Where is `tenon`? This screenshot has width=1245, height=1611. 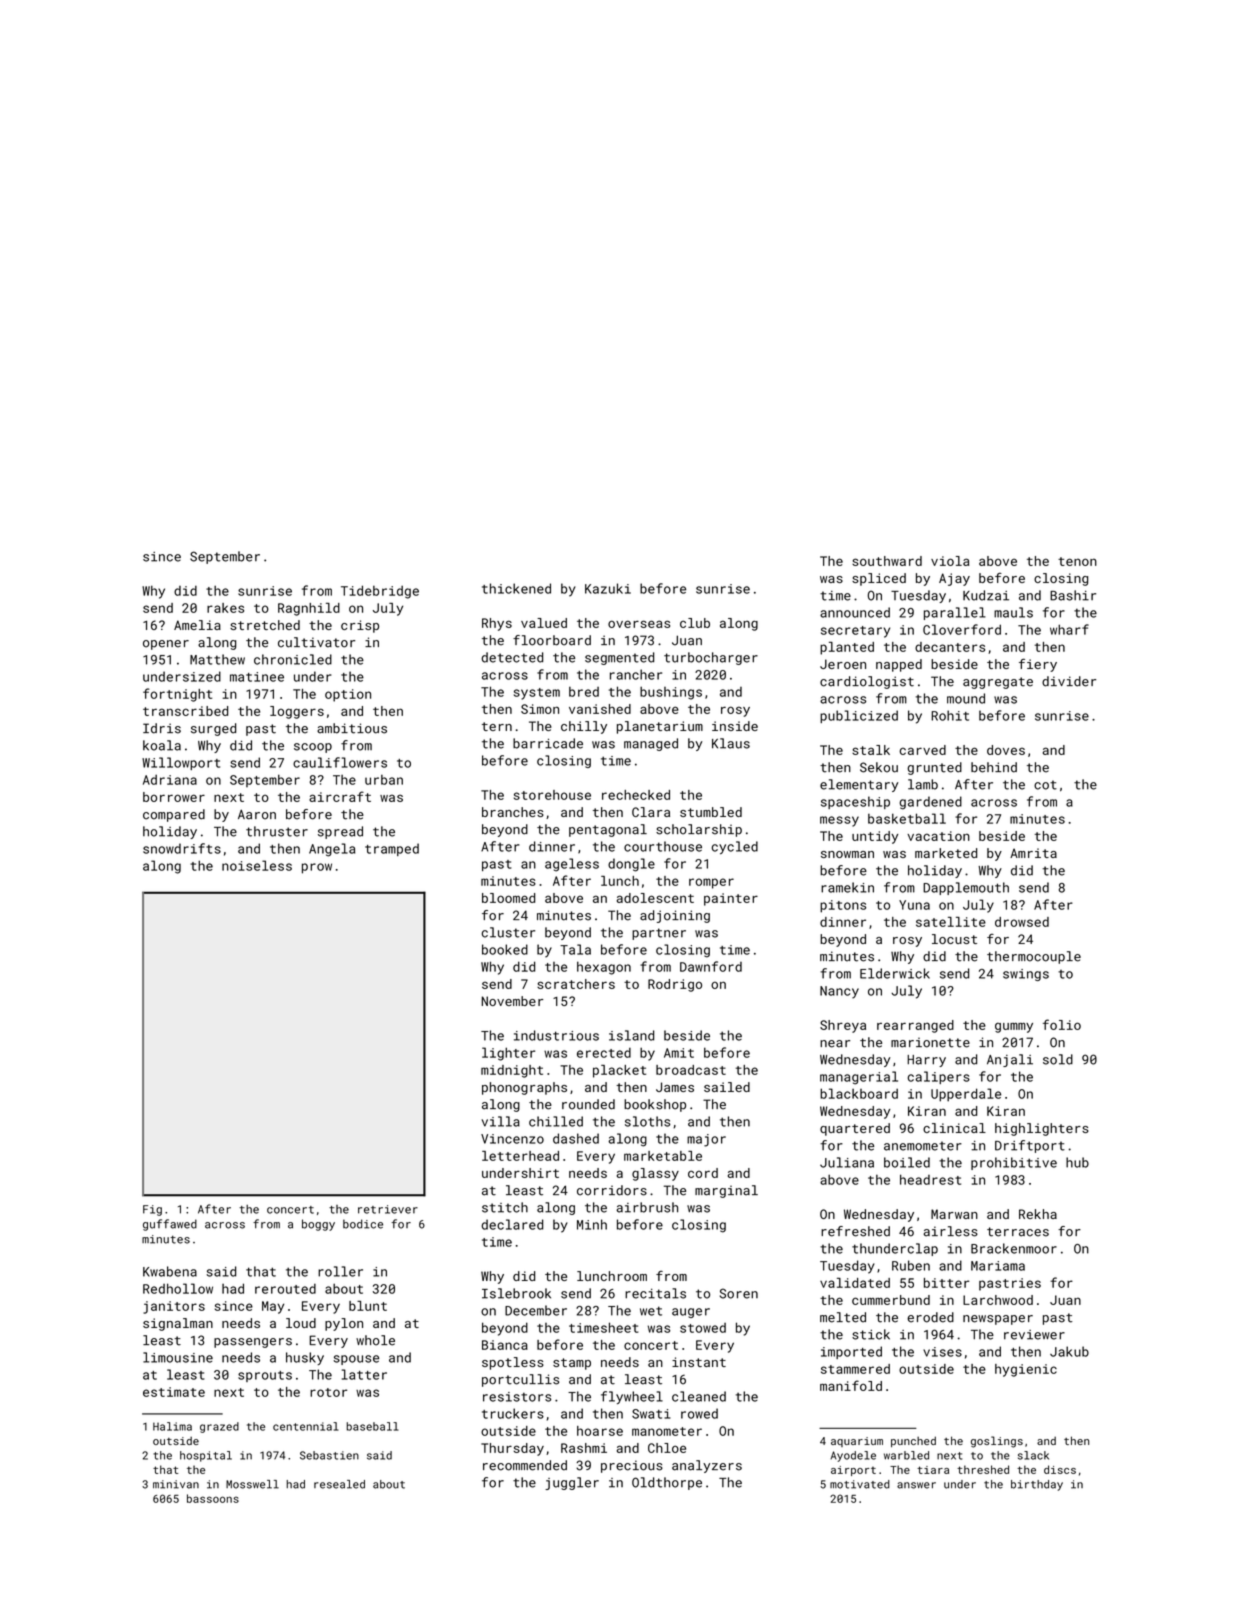 tenon is located at coordinates (1077, 561).
